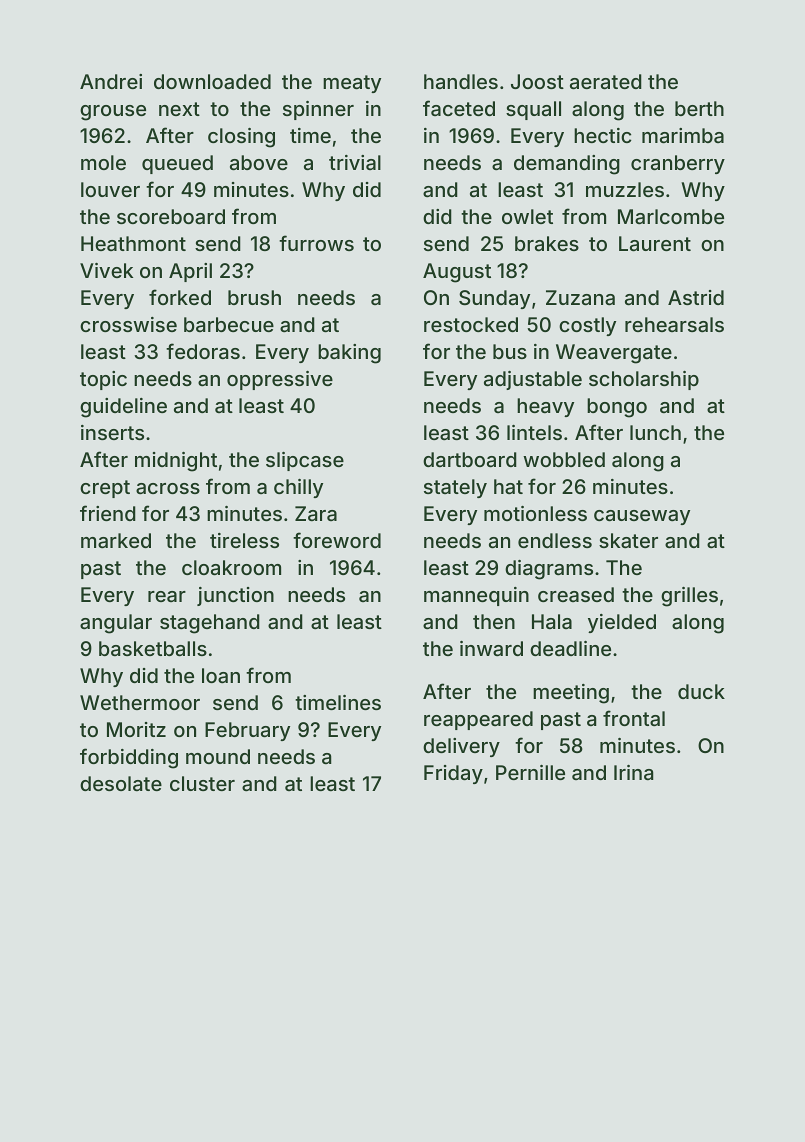  I want to click on aerated, so click(606, 81).
